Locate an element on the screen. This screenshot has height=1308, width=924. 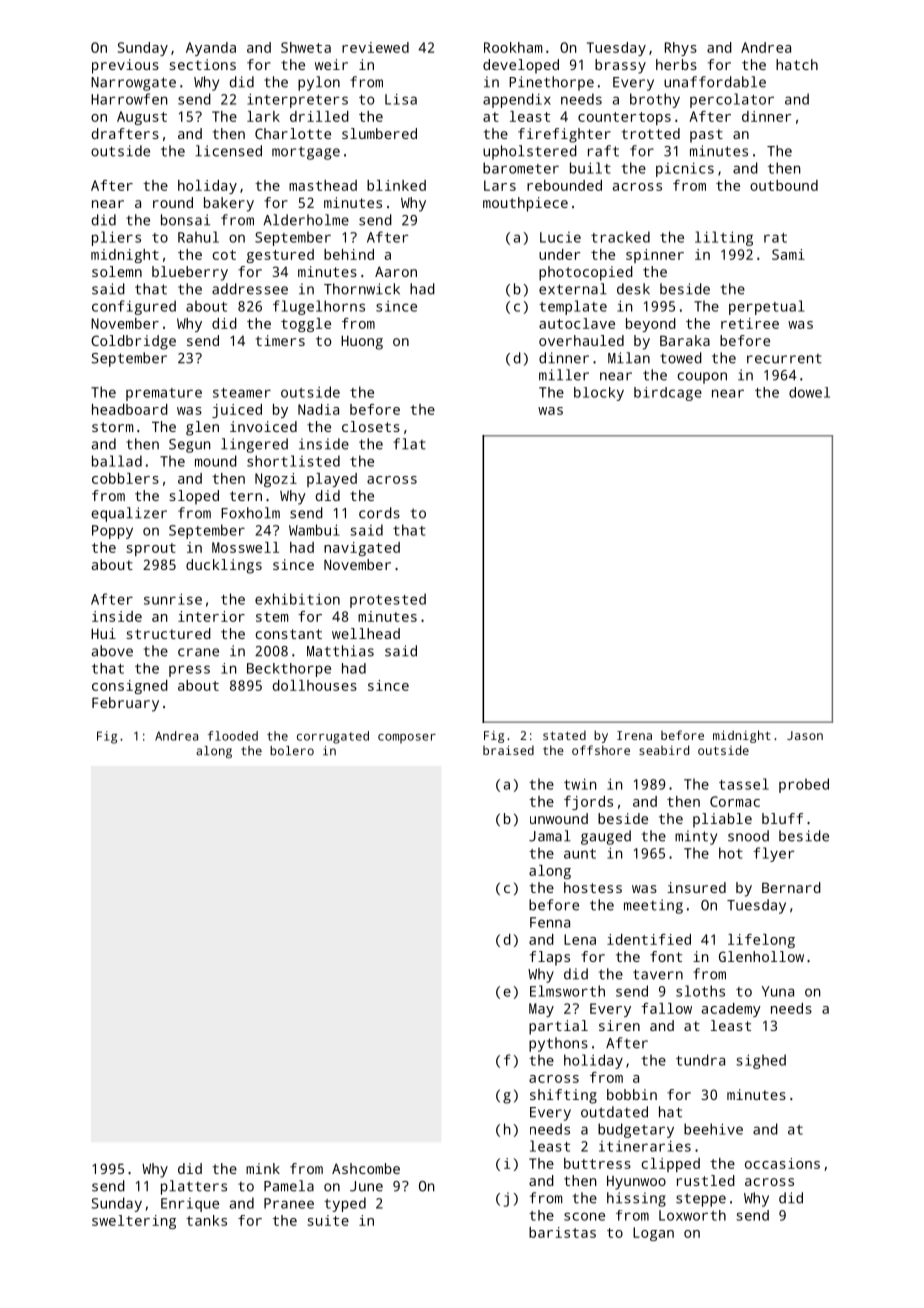
miller is located at coordinates (564, 375).
